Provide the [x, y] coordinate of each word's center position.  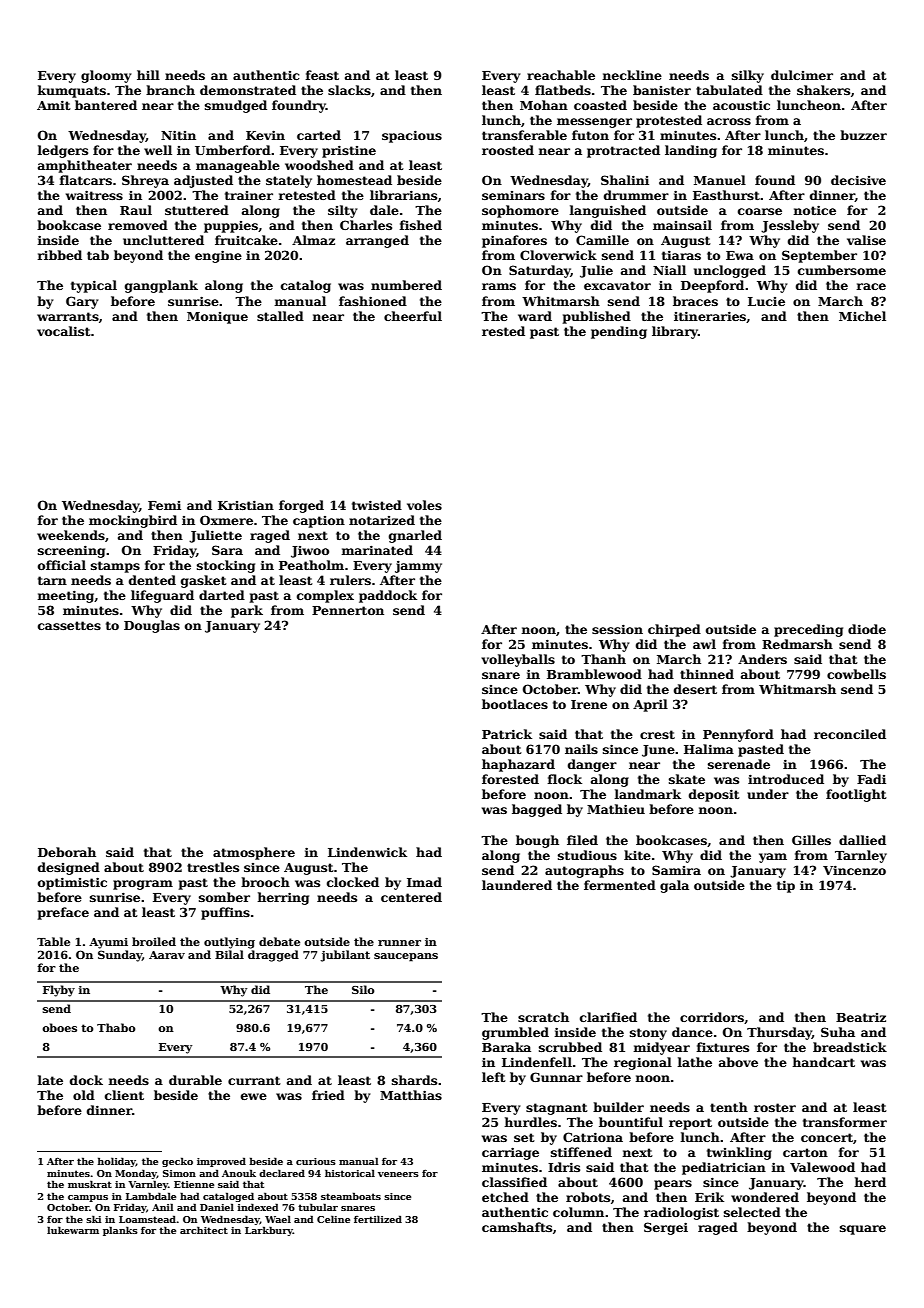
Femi [164, 505]
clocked [353, 882]
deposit [714, 795]
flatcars [85, 180]
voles [424, 505]
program [143, 885]
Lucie [766, 301]
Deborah [67, 852]
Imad [424, 882]
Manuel [720, 180]
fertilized [378, 1219]
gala [674, 886]
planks [120, 1231]
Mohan [544, 105]
